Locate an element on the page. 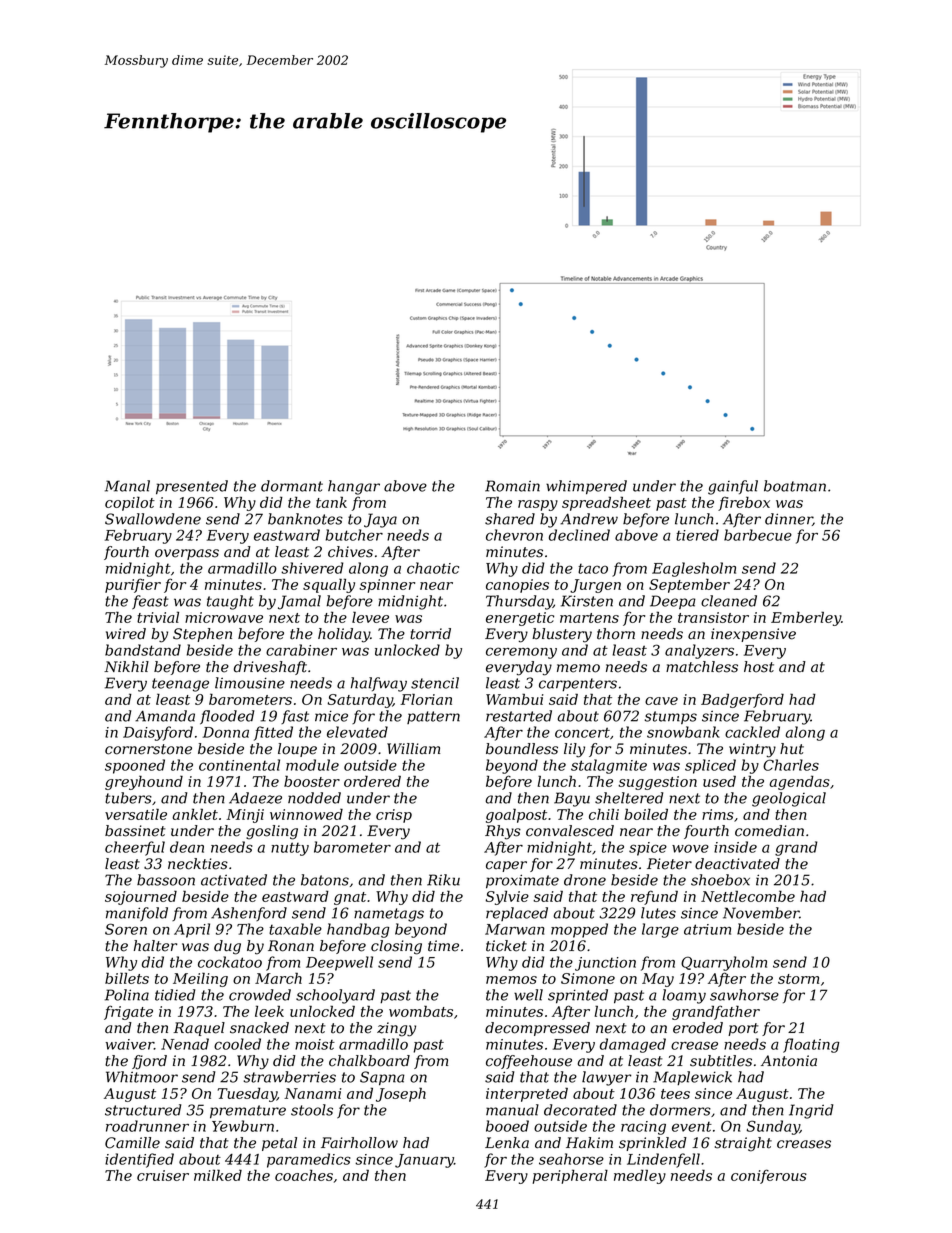 The height and width of the document is (1233, 952). crisp is located at coordinates (394, 816).
